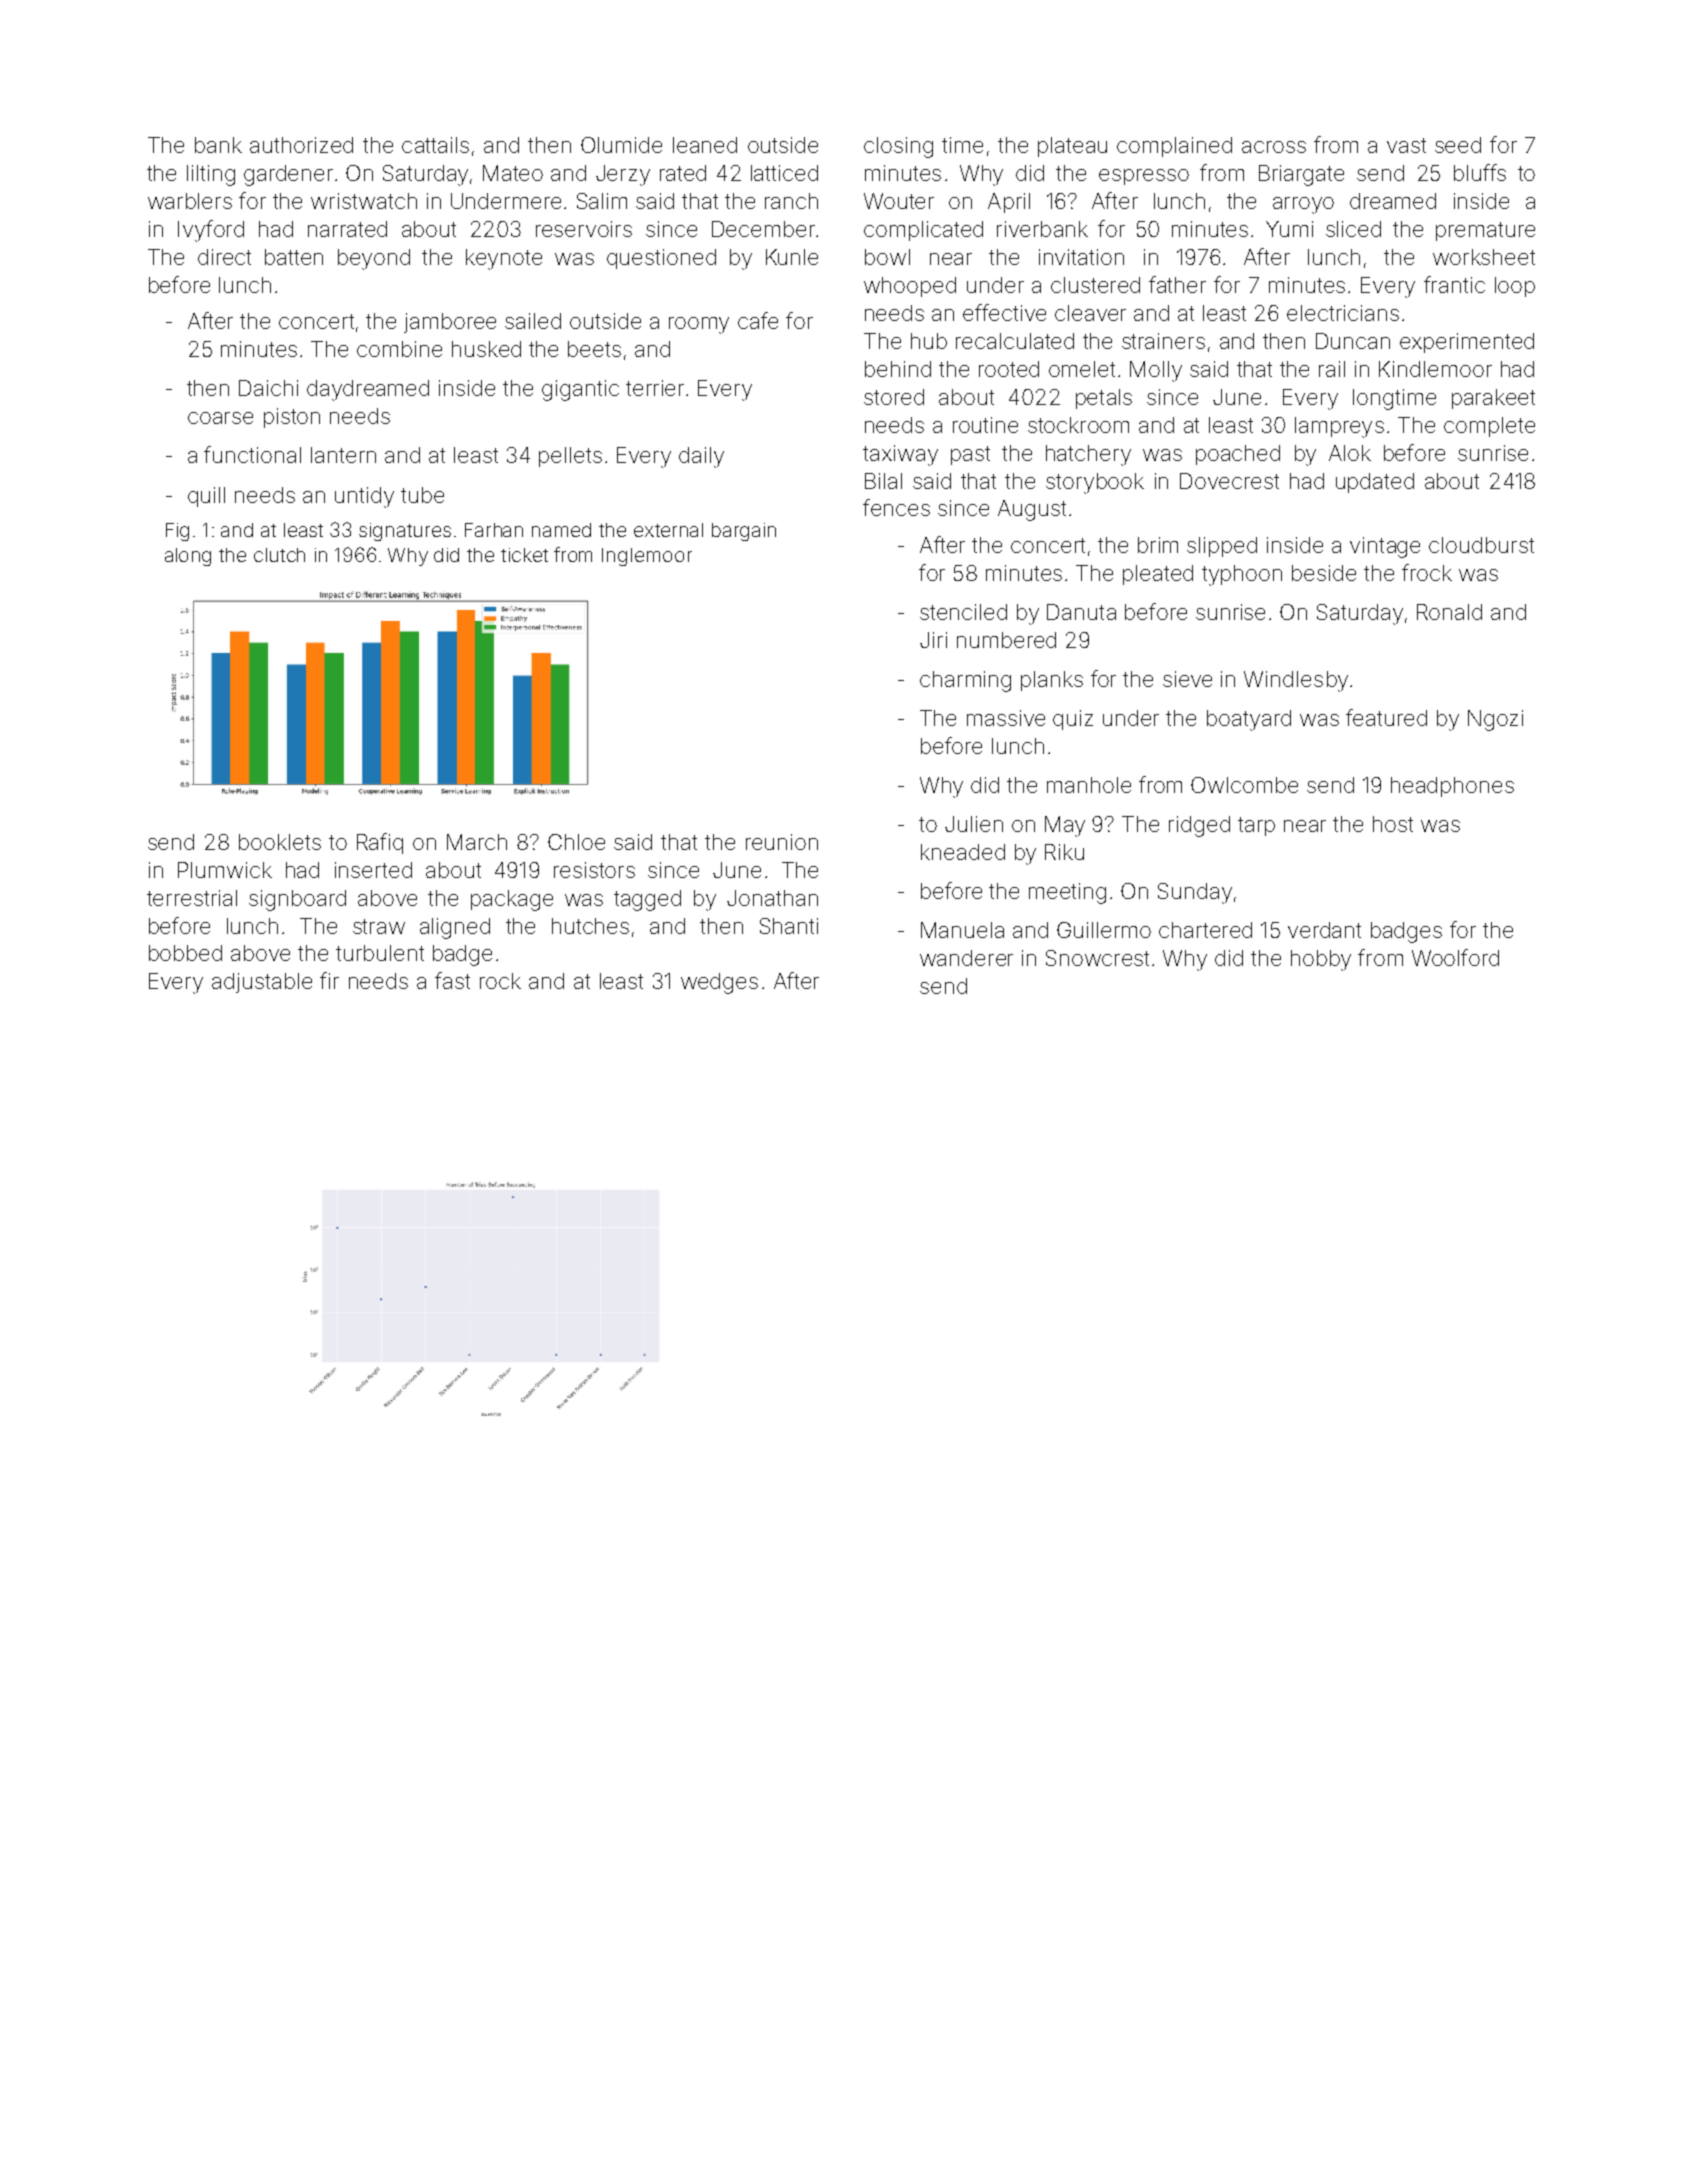 This page has height=2178, width=1683. What do you see at coordinates (1385, 547) in the page?
I see `vintage` at bounding box center [1385, 547].
